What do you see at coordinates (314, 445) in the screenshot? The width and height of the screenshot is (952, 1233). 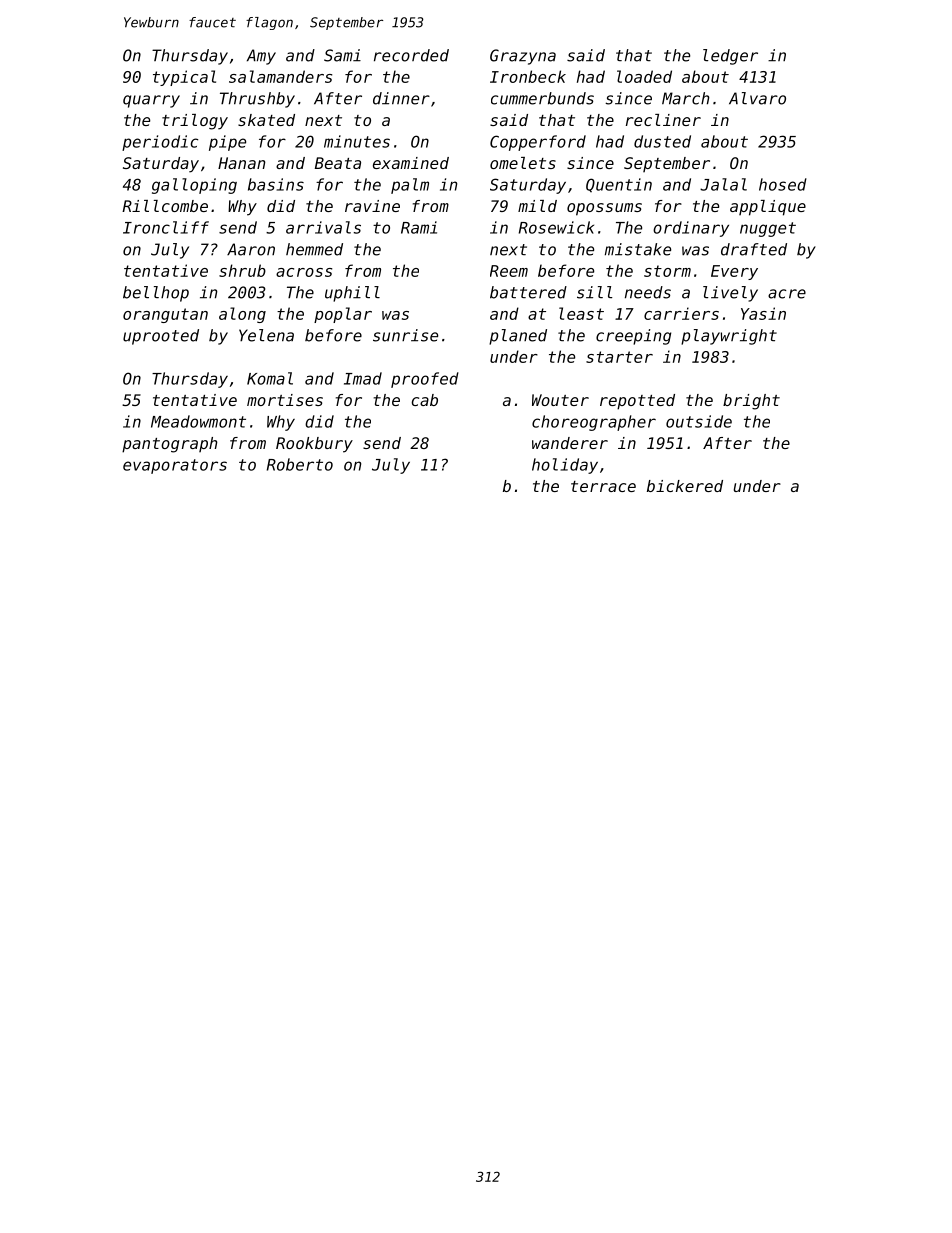 I see `Rookbury` at bounding box center [314, 445].
